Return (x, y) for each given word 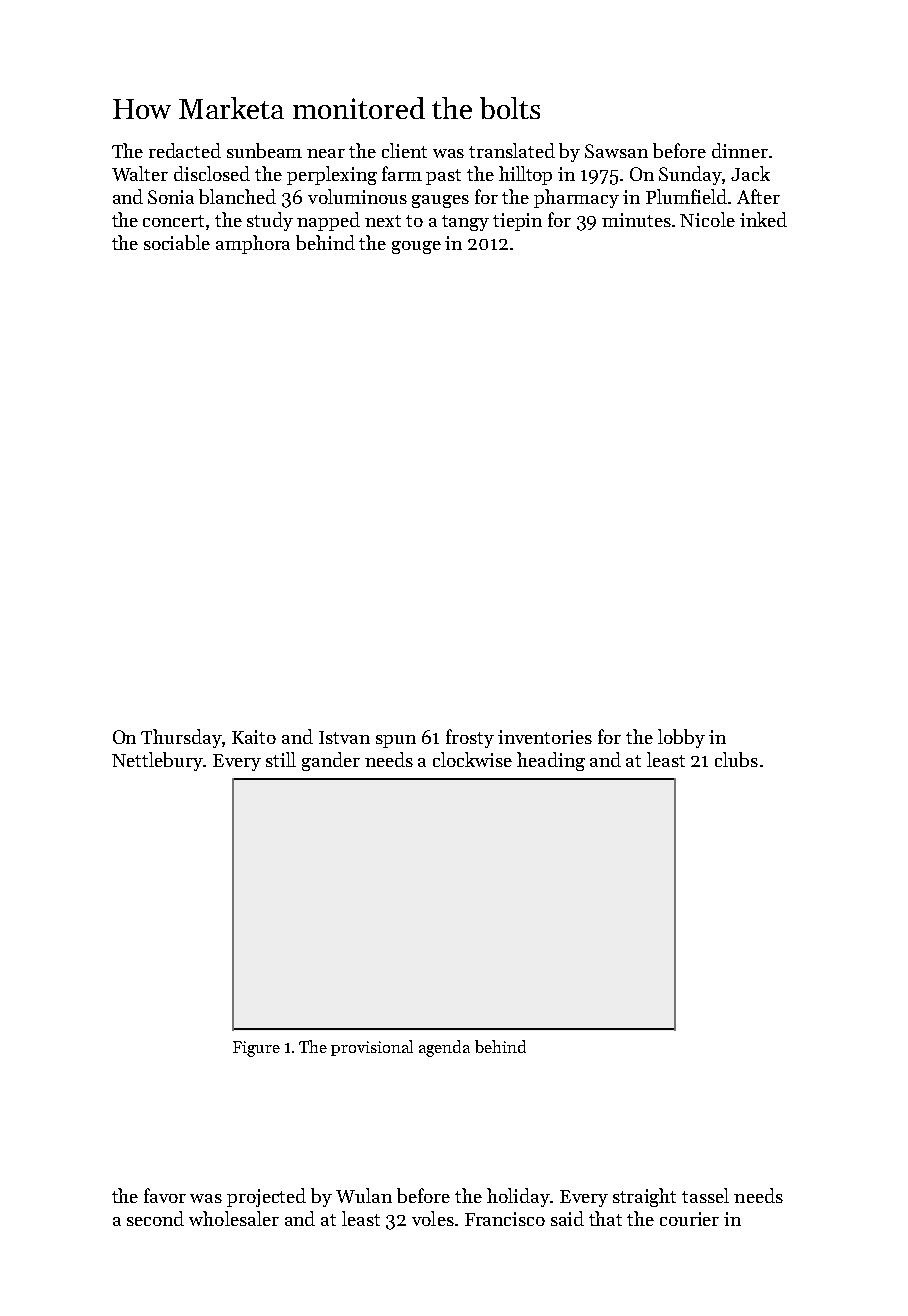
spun (396, 741)
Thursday (182, 738)
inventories (545, 737)
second (155, 1218)
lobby (681, 738)
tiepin (517, 222)
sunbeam (264, 150)
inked (763, 219)
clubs (736, 759)
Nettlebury (157, 761)
